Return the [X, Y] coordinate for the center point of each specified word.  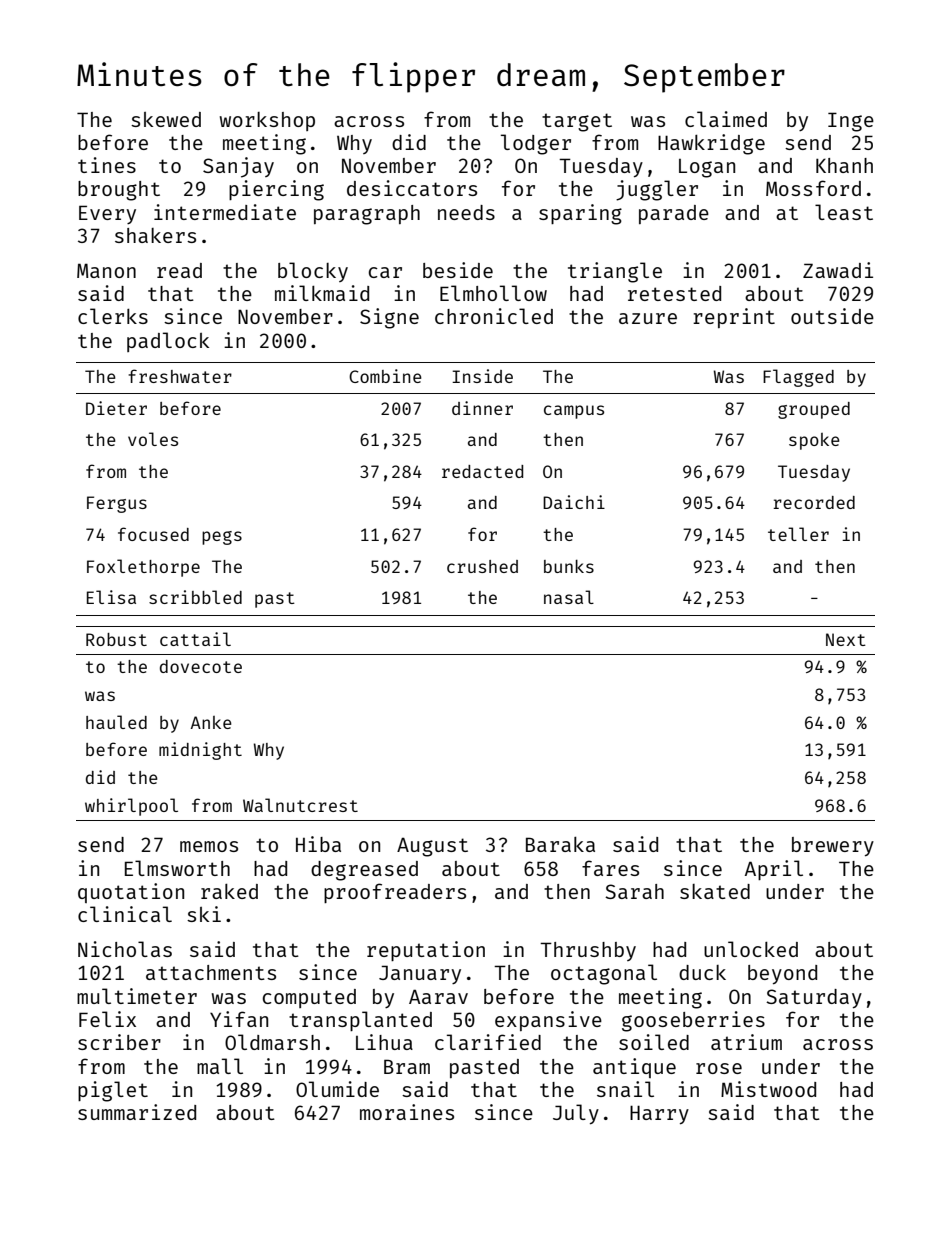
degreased [364, 871]
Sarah [634, 891]
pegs [222, 538]
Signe [389, 318]
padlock [168, 342]
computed [309, 998]
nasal [569, 597]
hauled [116, 722]
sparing [580, 214]
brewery [833, 847]
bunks [569, 566]
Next [846, 639]
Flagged [798, 378]
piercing [276, 190]
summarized [137, 1112]
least [844, 212]
